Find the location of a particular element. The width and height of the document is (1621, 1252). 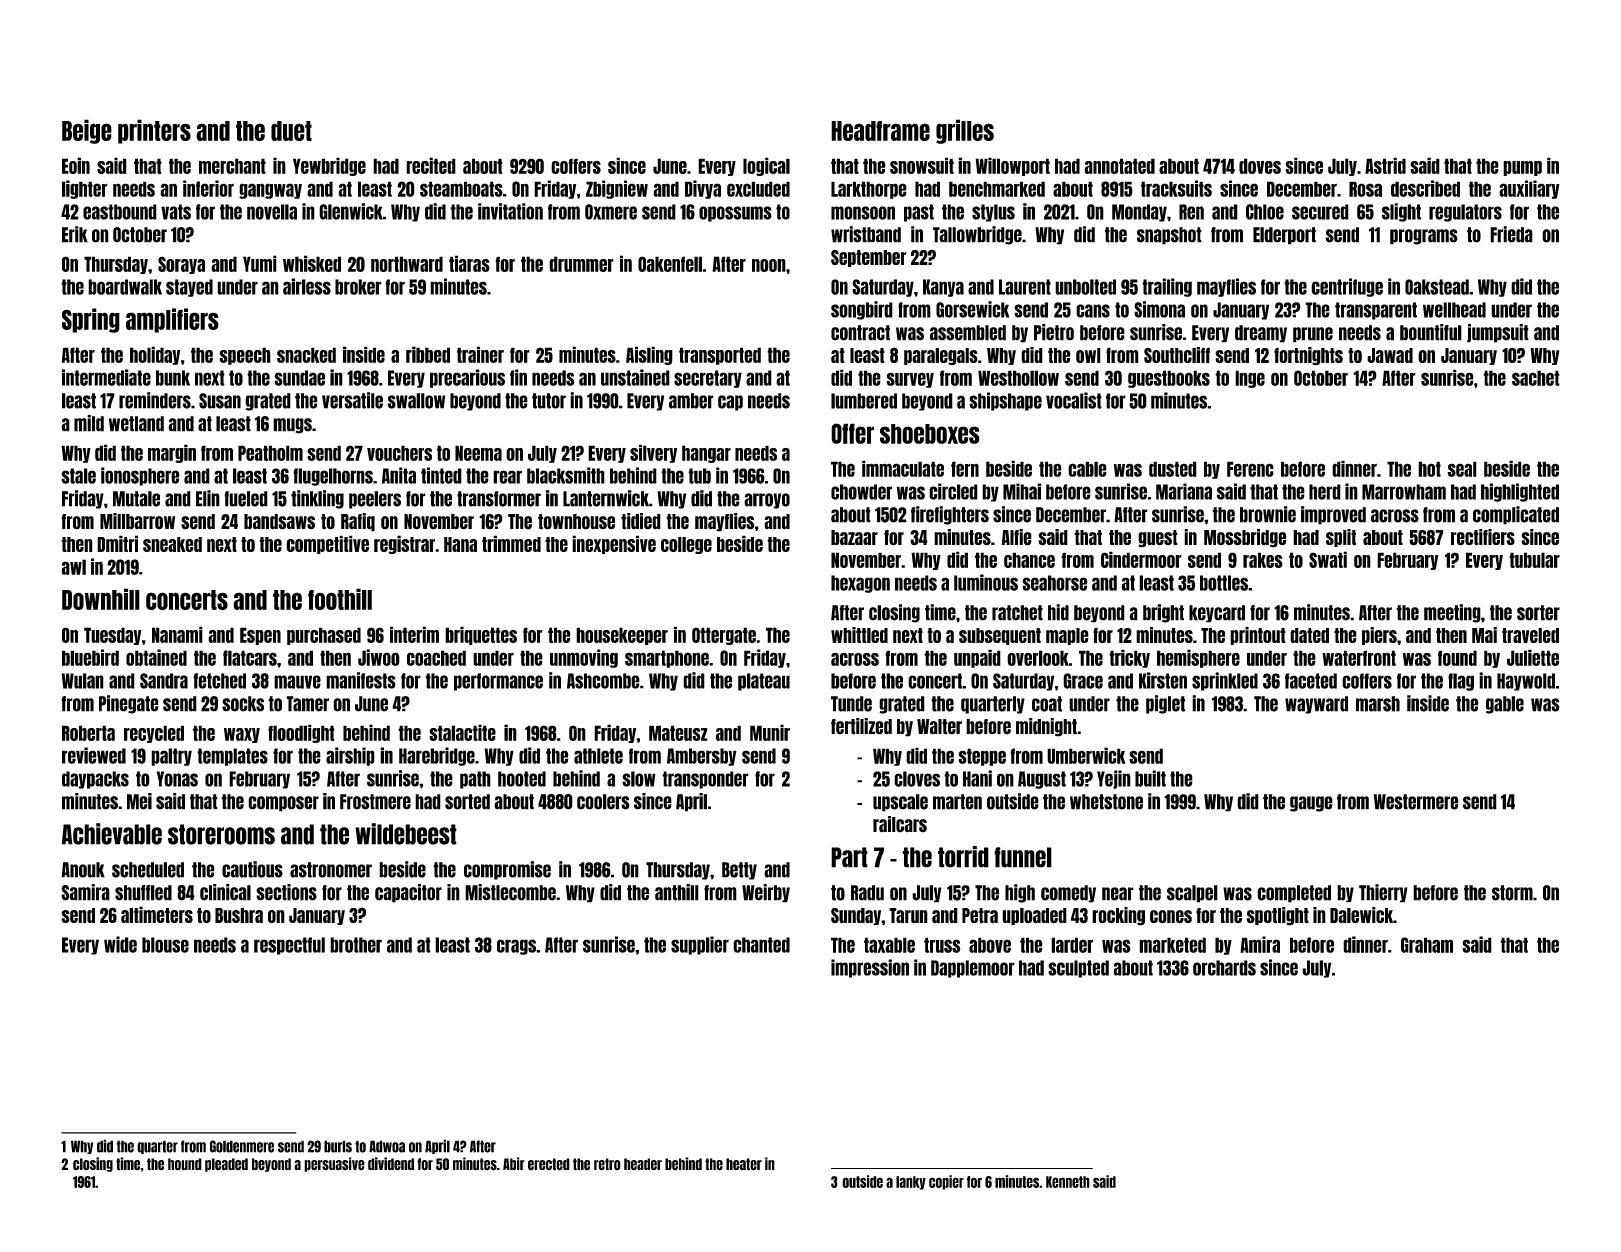

transported is located at coordinates (720, 356).
